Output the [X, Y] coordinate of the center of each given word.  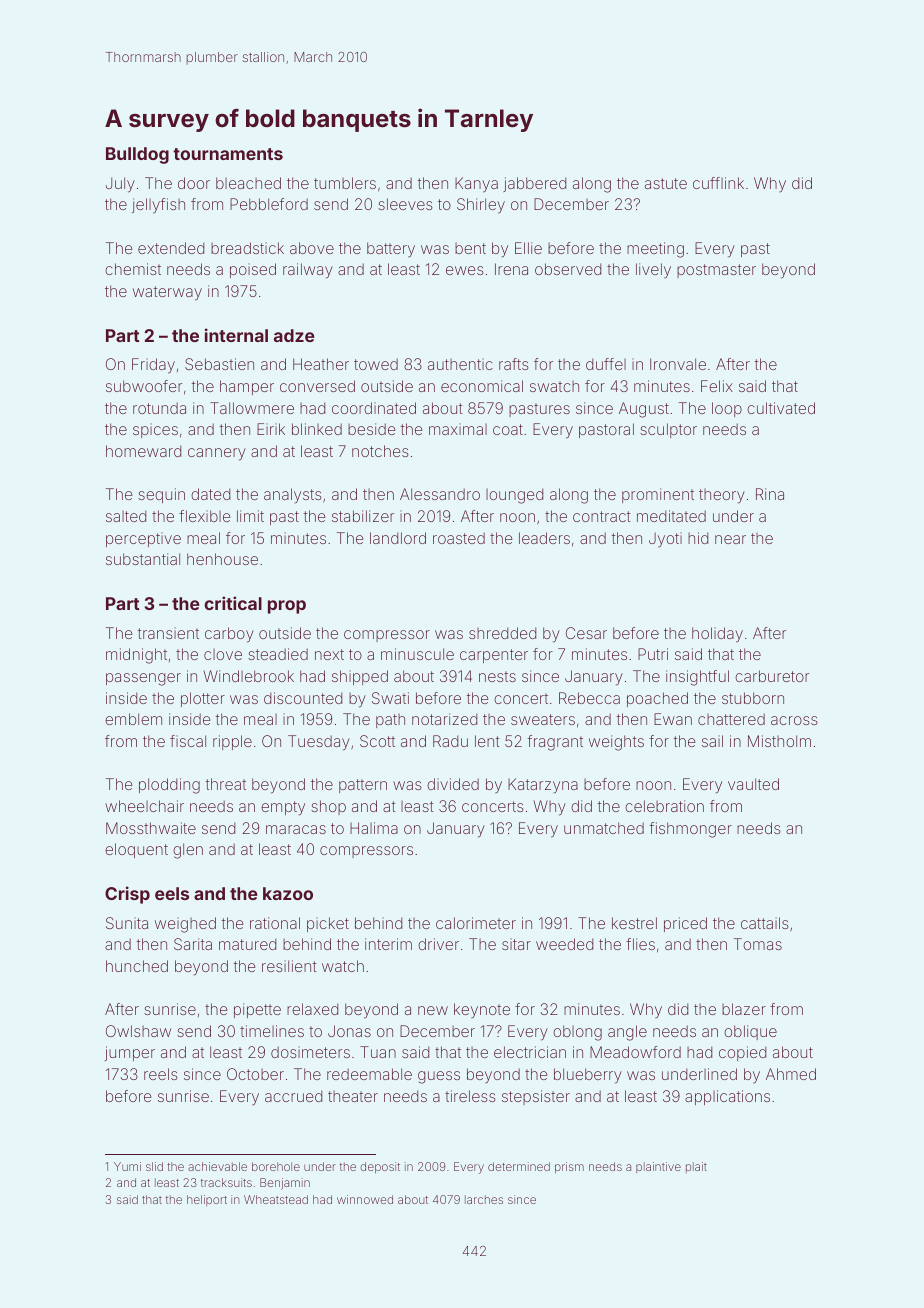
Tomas [758, 944]
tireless [470, 1096]
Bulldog [137, 155]
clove [223, 654]
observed [568, 269]
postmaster [716, 271]
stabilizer [363, 516]
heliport [207, 1200]
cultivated [781, 408]
